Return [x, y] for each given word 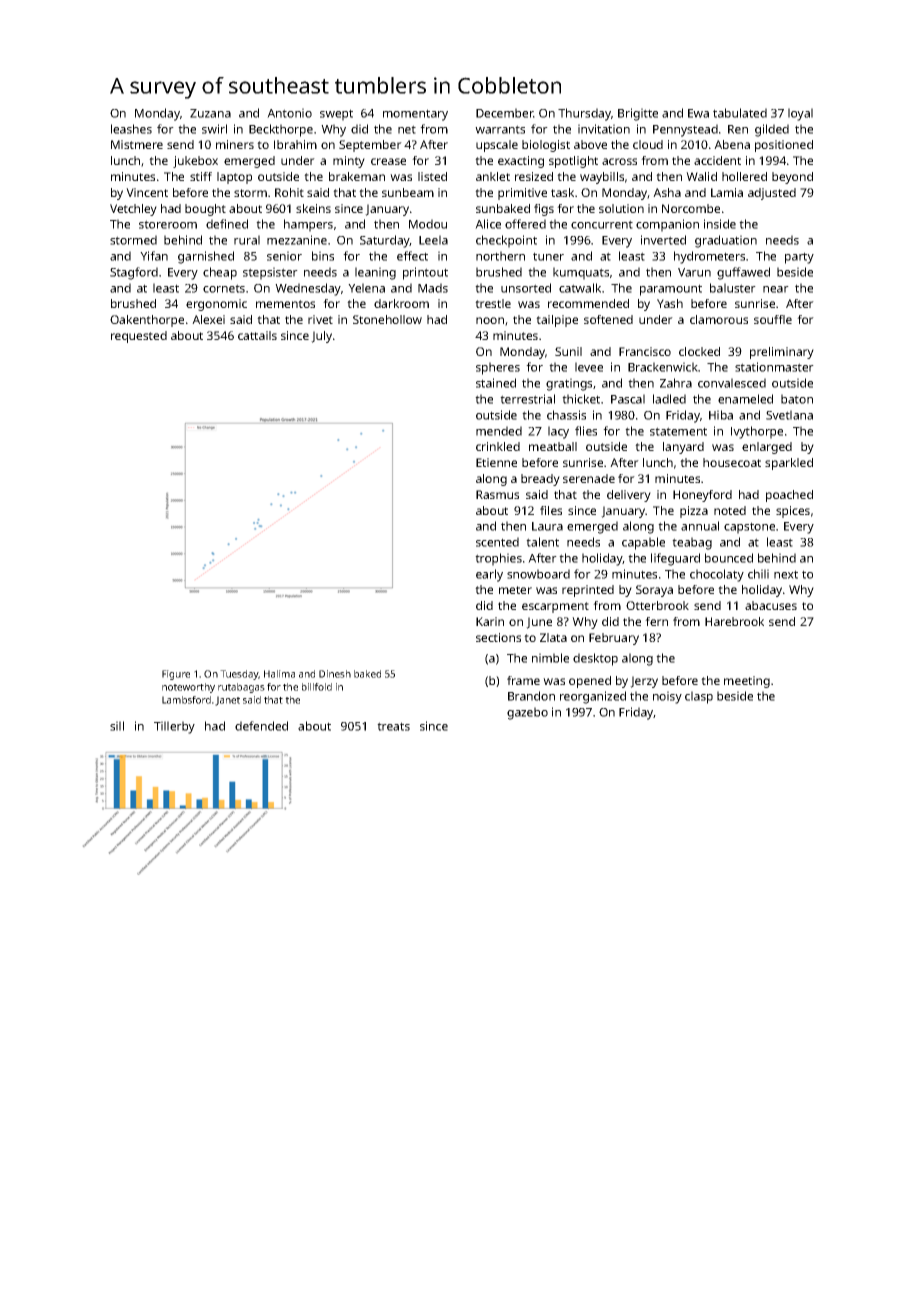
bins [323, 256]
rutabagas [241, 688]
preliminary [782, 353]
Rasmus [497, 494]
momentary [415, 115]
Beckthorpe [281, 130]
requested [139, 337]
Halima [279, 674]
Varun [694, 272]
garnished [206, 257]
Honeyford [702, 496]
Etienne [496, 462]
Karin [490, 621]
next [786, 574]
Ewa [698, 113]
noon [490, 320]
